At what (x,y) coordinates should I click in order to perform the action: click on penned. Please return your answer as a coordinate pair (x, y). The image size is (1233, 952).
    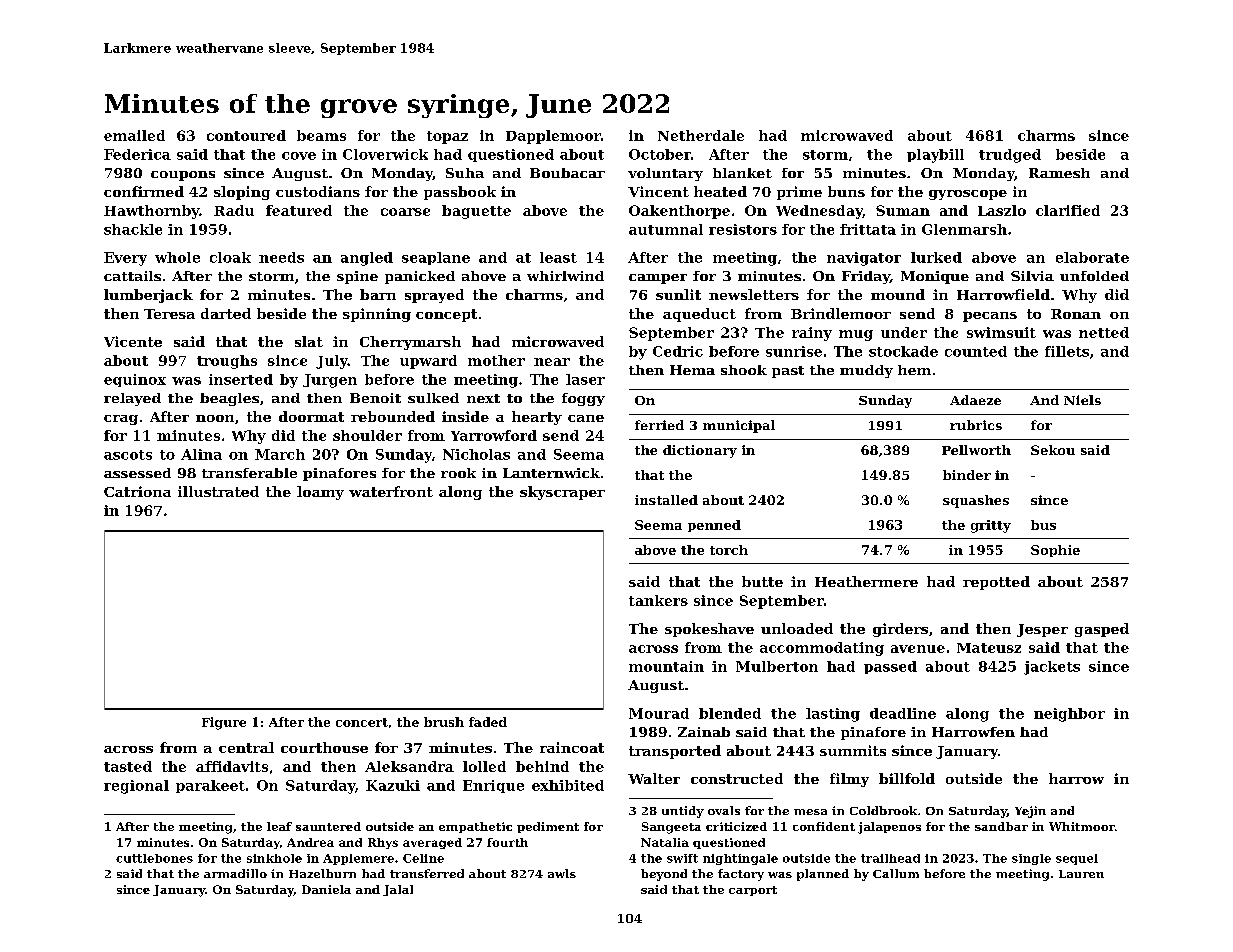
    Looking at the image, I should click on (714, 526).
